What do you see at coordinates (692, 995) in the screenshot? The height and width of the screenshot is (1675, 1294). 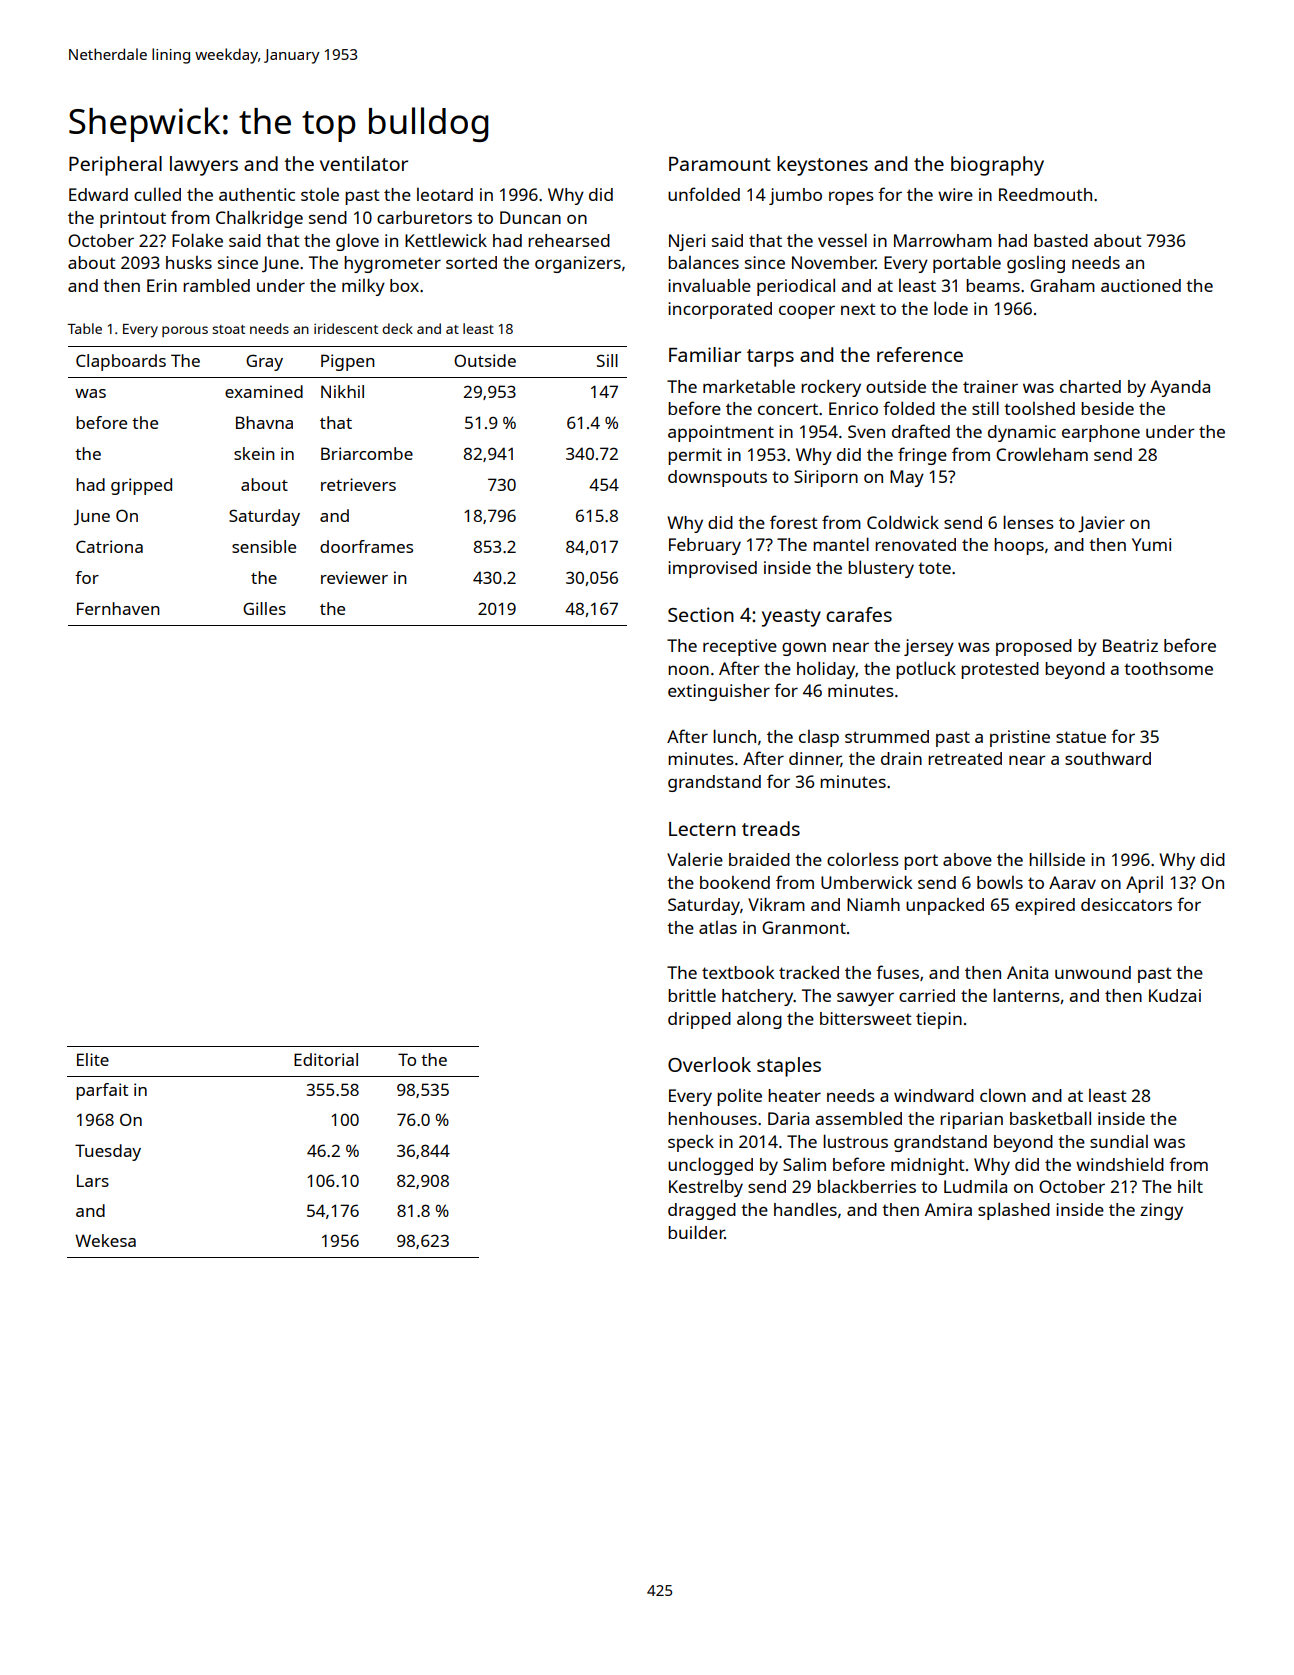 I see `brittle` at bounding box center [692, 995].
